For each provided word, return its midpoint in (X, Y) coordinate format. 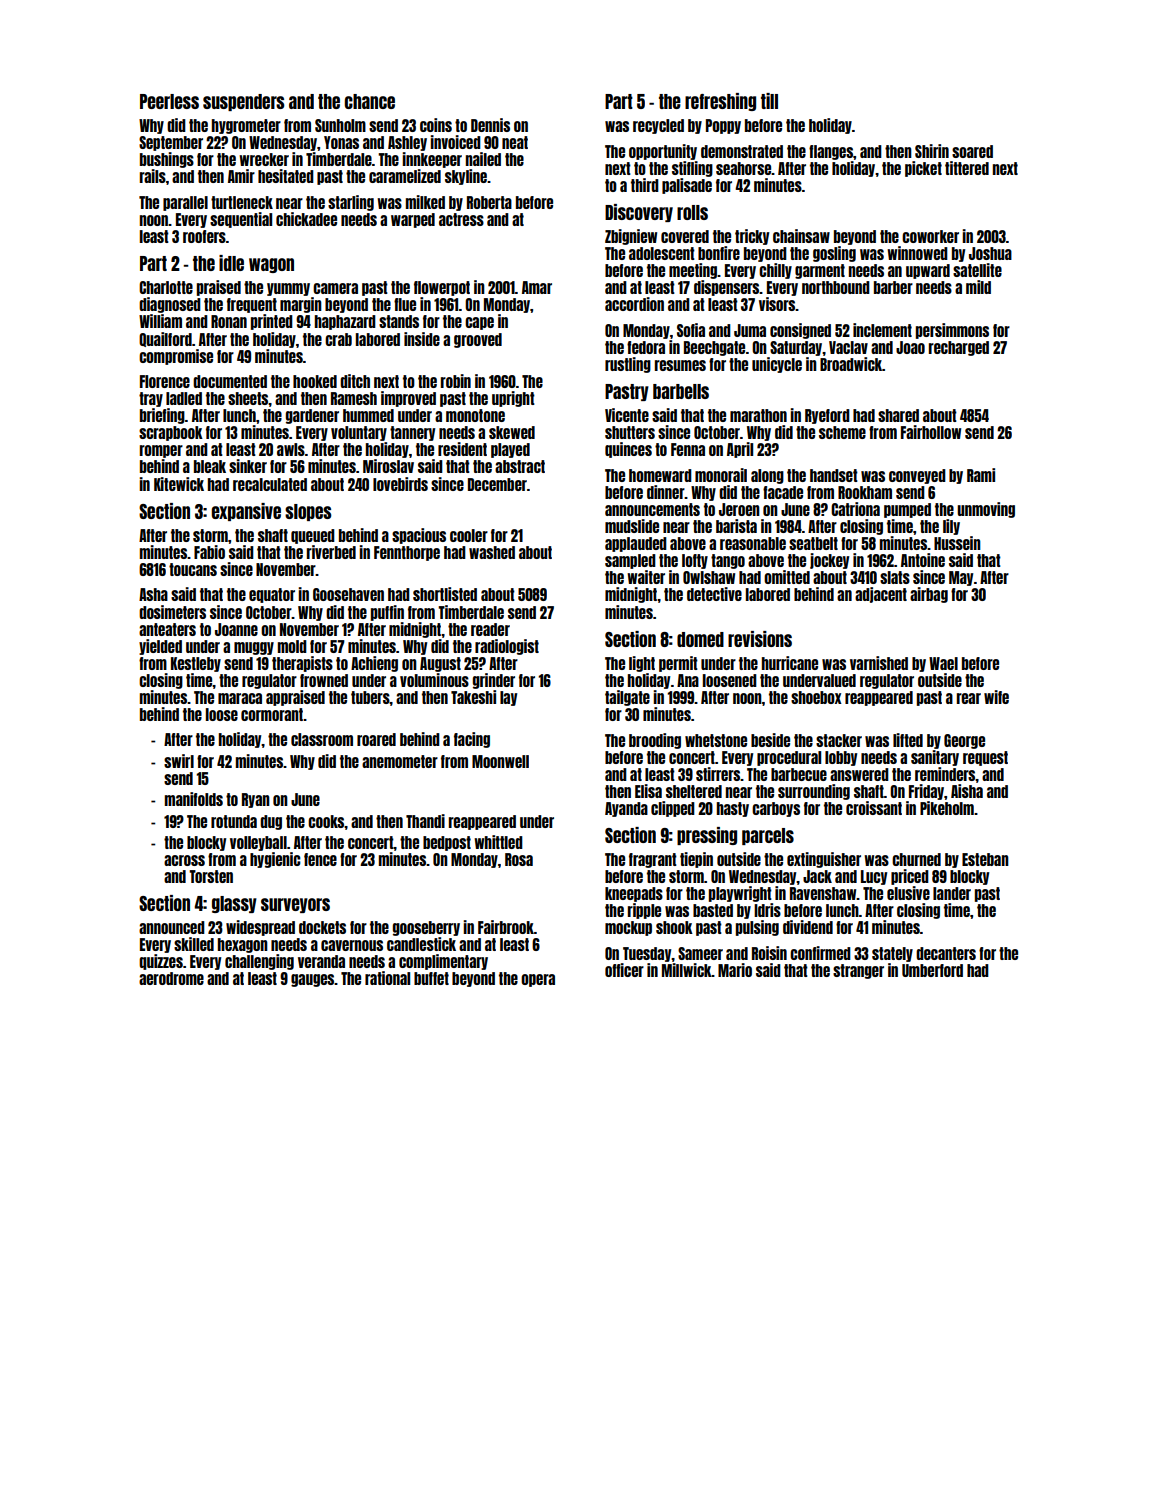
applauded (636, 544)
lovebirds (400, 484)
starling (351, 203)
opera (538, 980)
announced (172, 927)
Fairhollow (931, 432)
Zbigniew (631, 237)
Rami (981, 475)
